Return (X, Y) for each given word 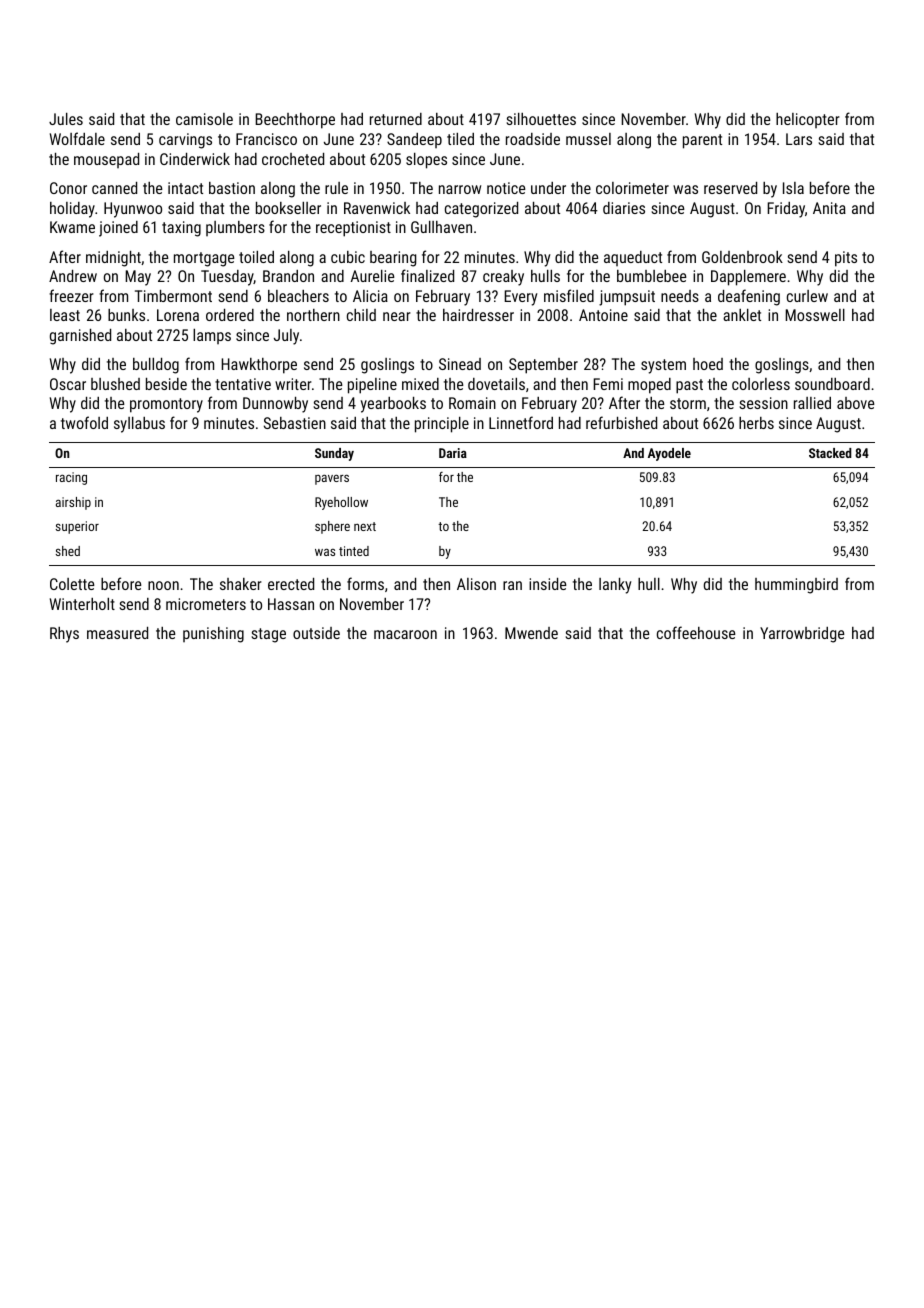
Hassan (291, 604)
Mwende (531, 633)
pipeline (372, 386)
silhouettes (541, 119)
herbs (756, 423)
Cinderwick (195, 159)
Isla (793, 188)
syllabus (139, 425)
